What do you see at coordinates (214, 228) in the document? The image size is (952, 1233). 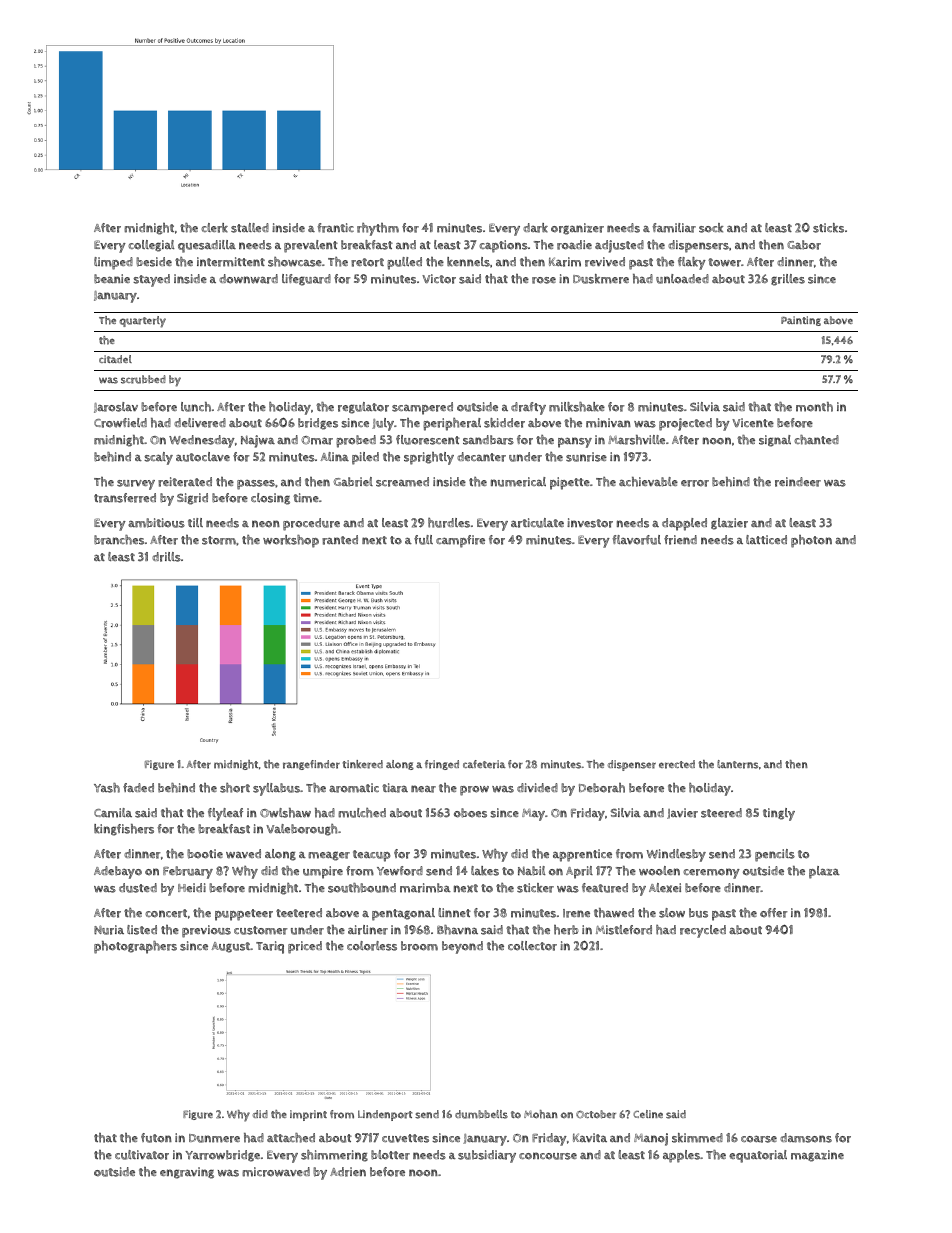 I see `clerk` at bounding box center [214, 228].
